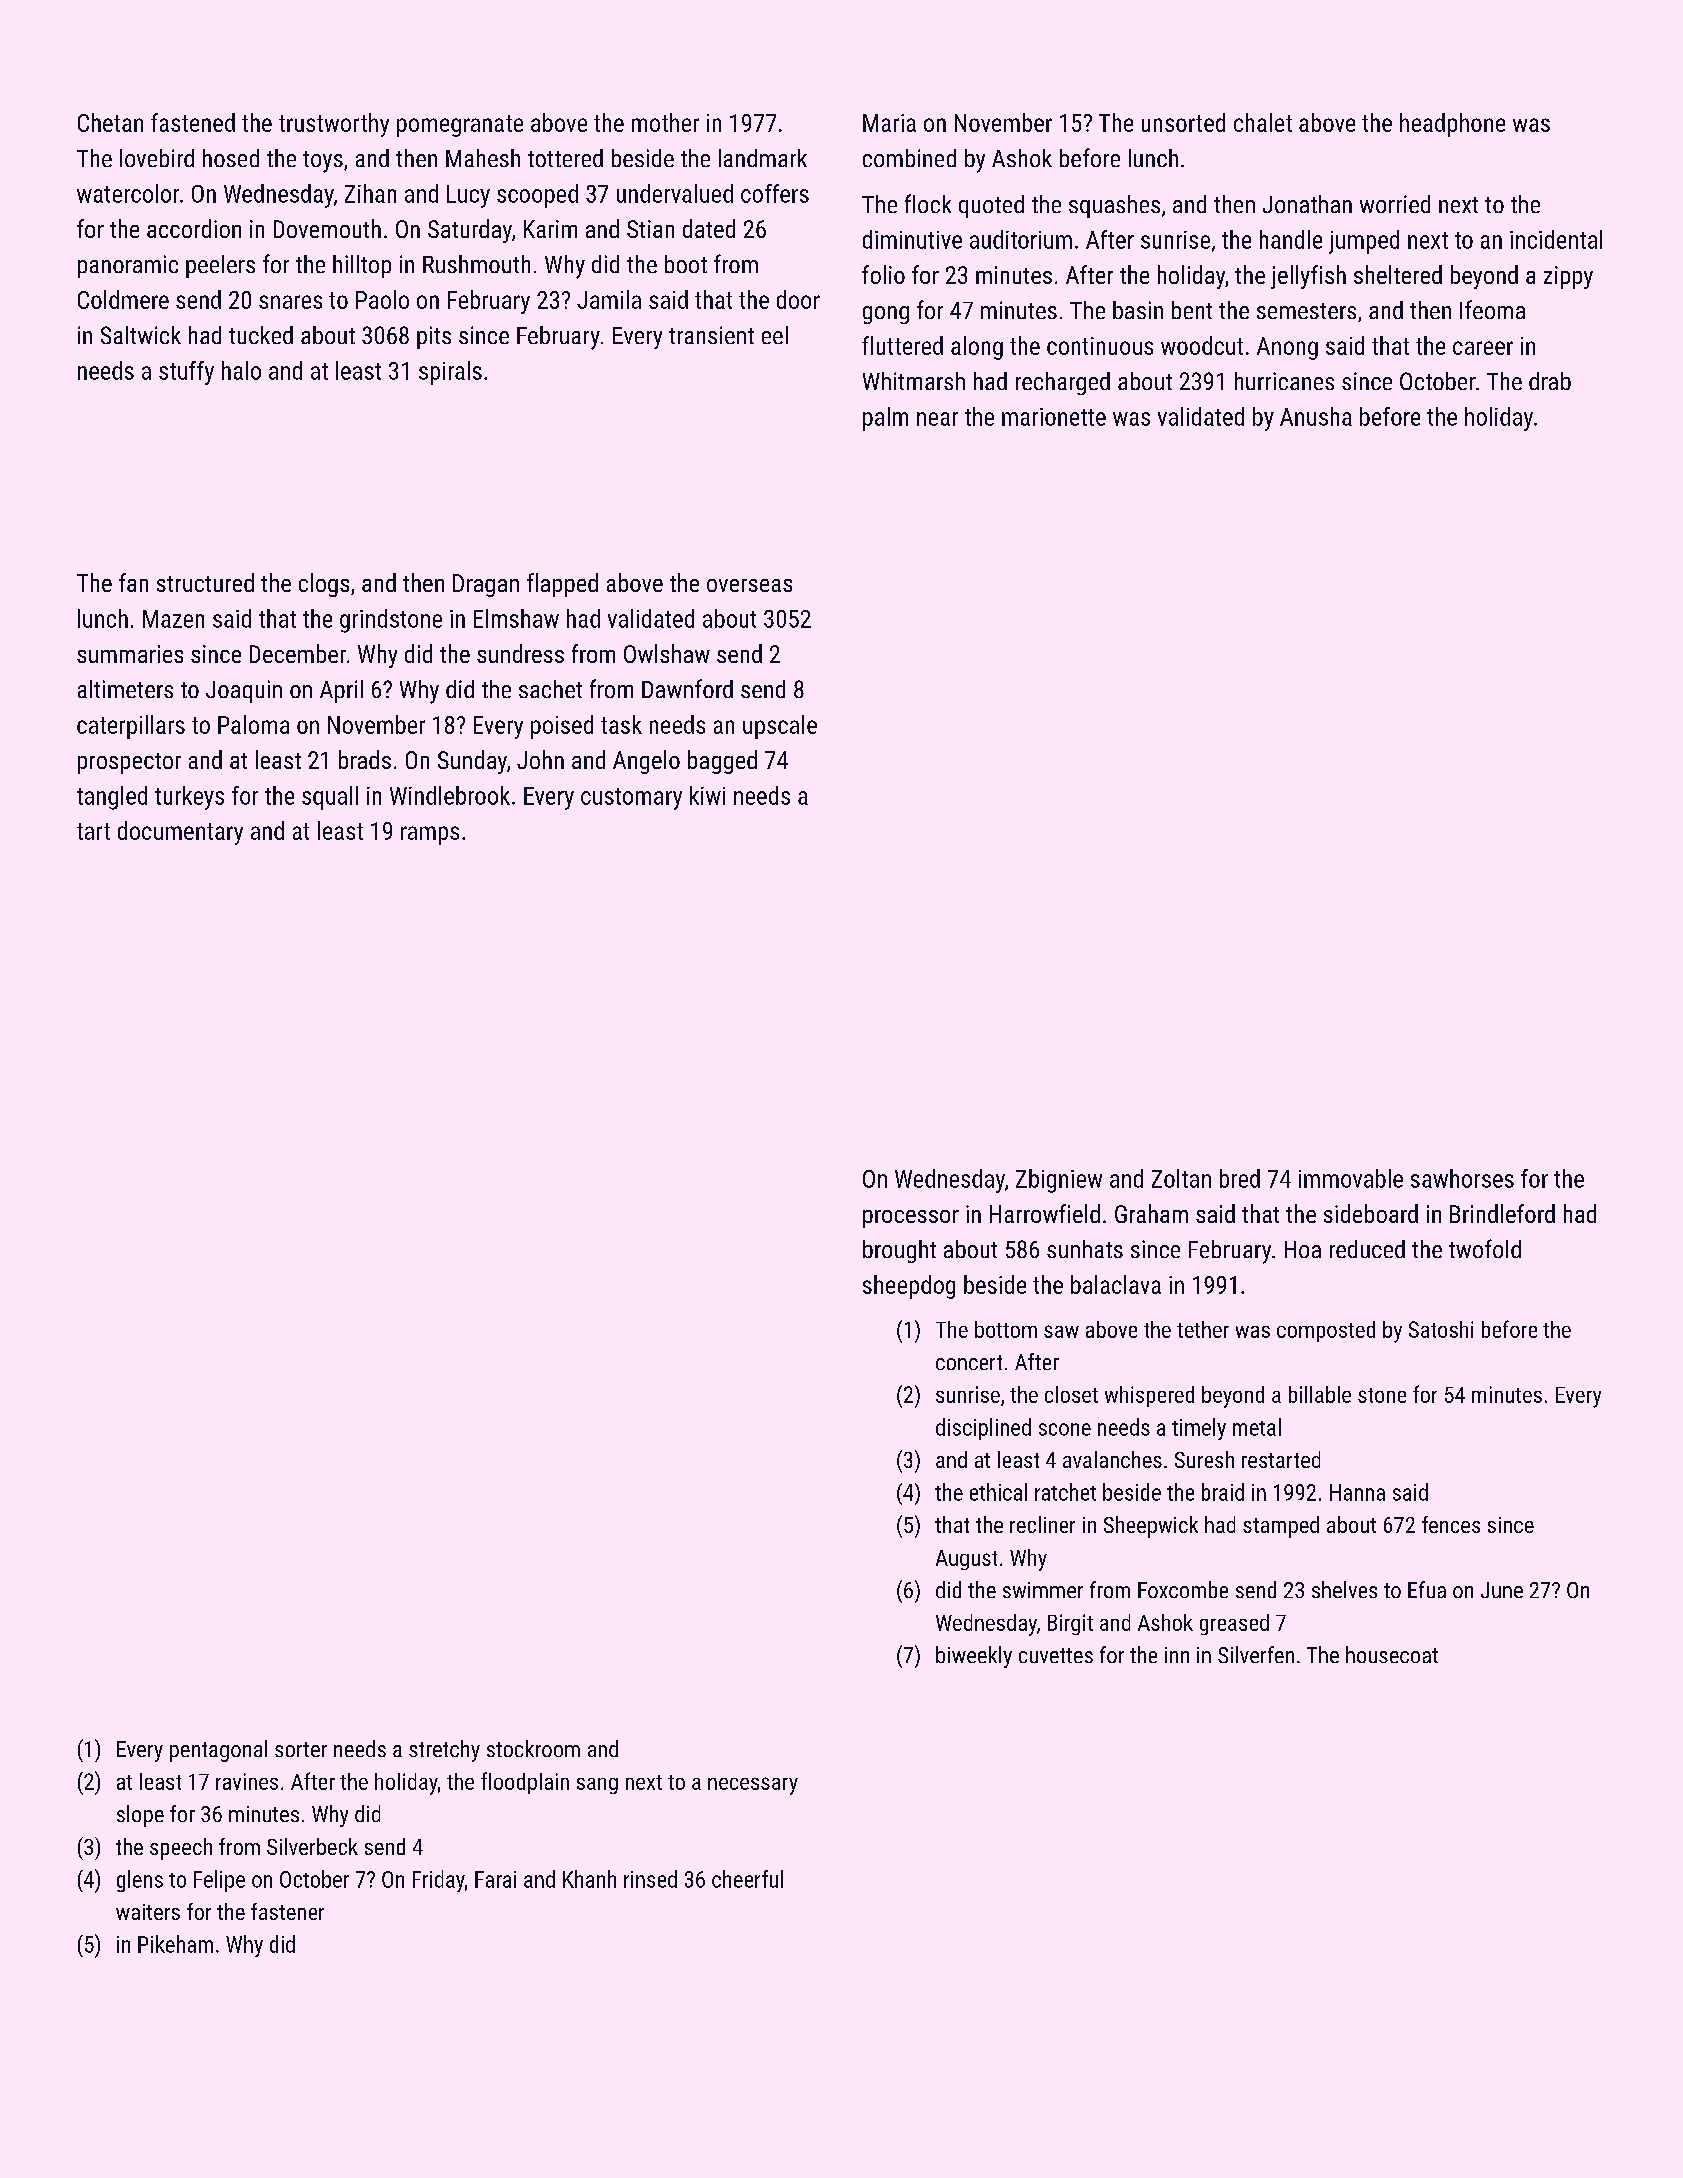 The image size is (1683, 2178). I want to click on fastener, so click(287, 1911).
